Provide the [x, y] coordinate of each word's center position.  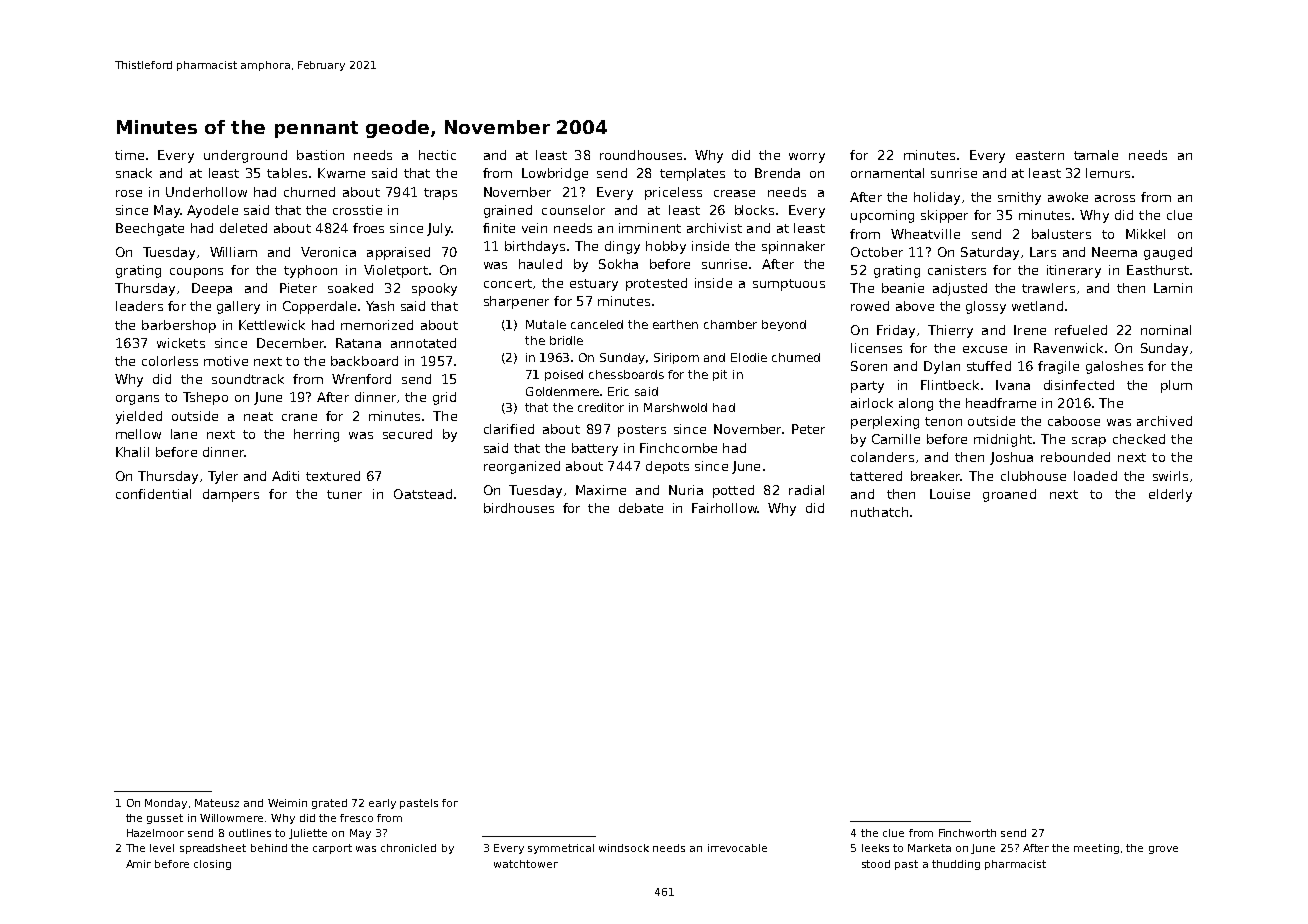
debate [641, 508]
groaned [1009, 495]
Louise [950, 494]
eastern [1040, 155]
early [382, 804]
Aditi [285, 476]
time [129, 155]
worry [807, 158]
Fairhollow [724, 508]
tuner [344, 494]
